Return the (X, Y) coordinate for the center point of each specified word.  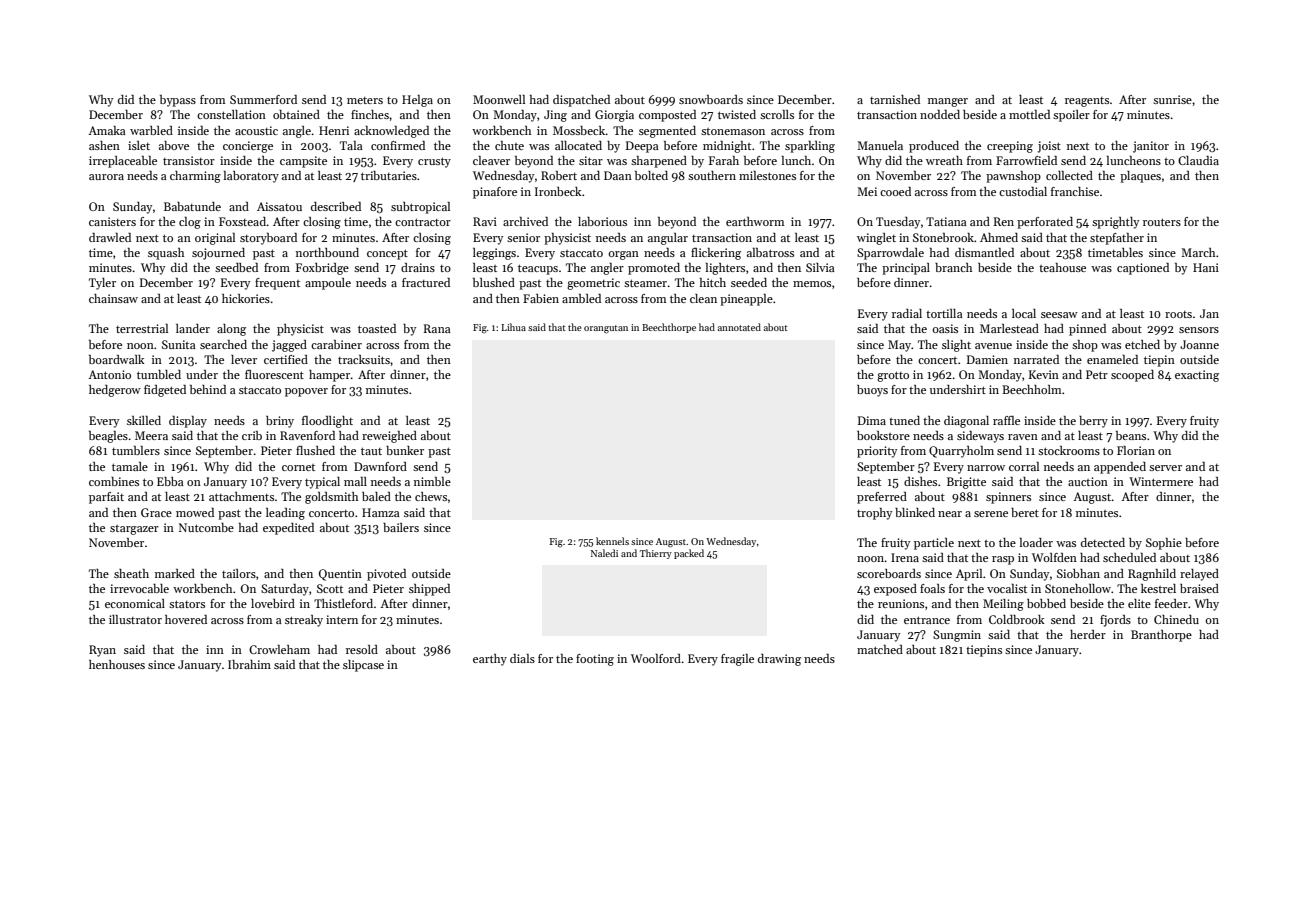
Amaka (107, 130)
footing (595, 660)
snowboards (711, 99)
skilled (144, 420)
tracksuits (364, 359)
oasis (945, 328)
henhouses (117, 664)
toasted (377, 328)
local (1024, 313)
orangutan (606, 329)
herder (1088, 634)
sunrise (1172, 99)
